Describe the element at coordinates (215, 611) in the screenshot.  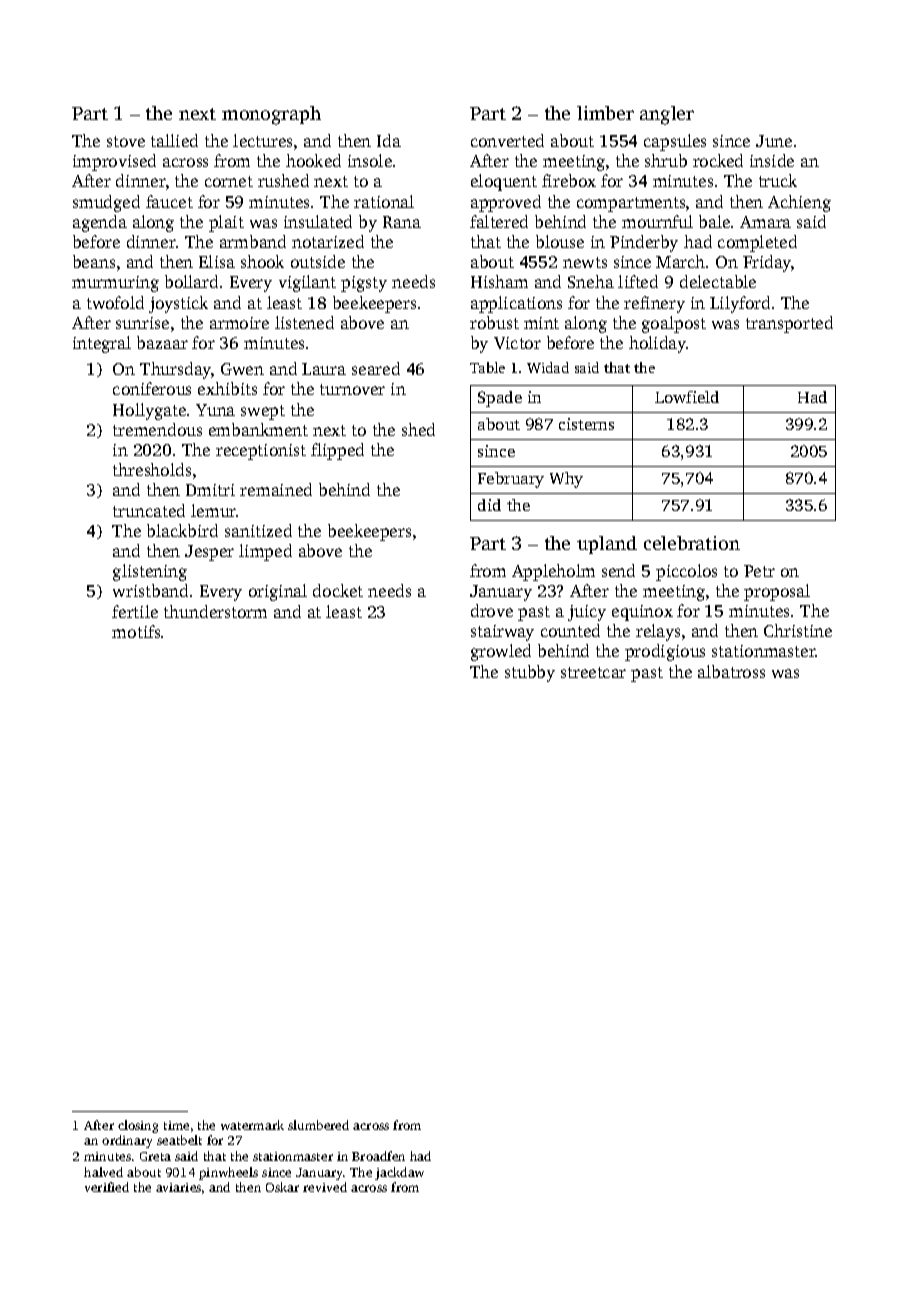
I see `thunderstorm` at that location.
